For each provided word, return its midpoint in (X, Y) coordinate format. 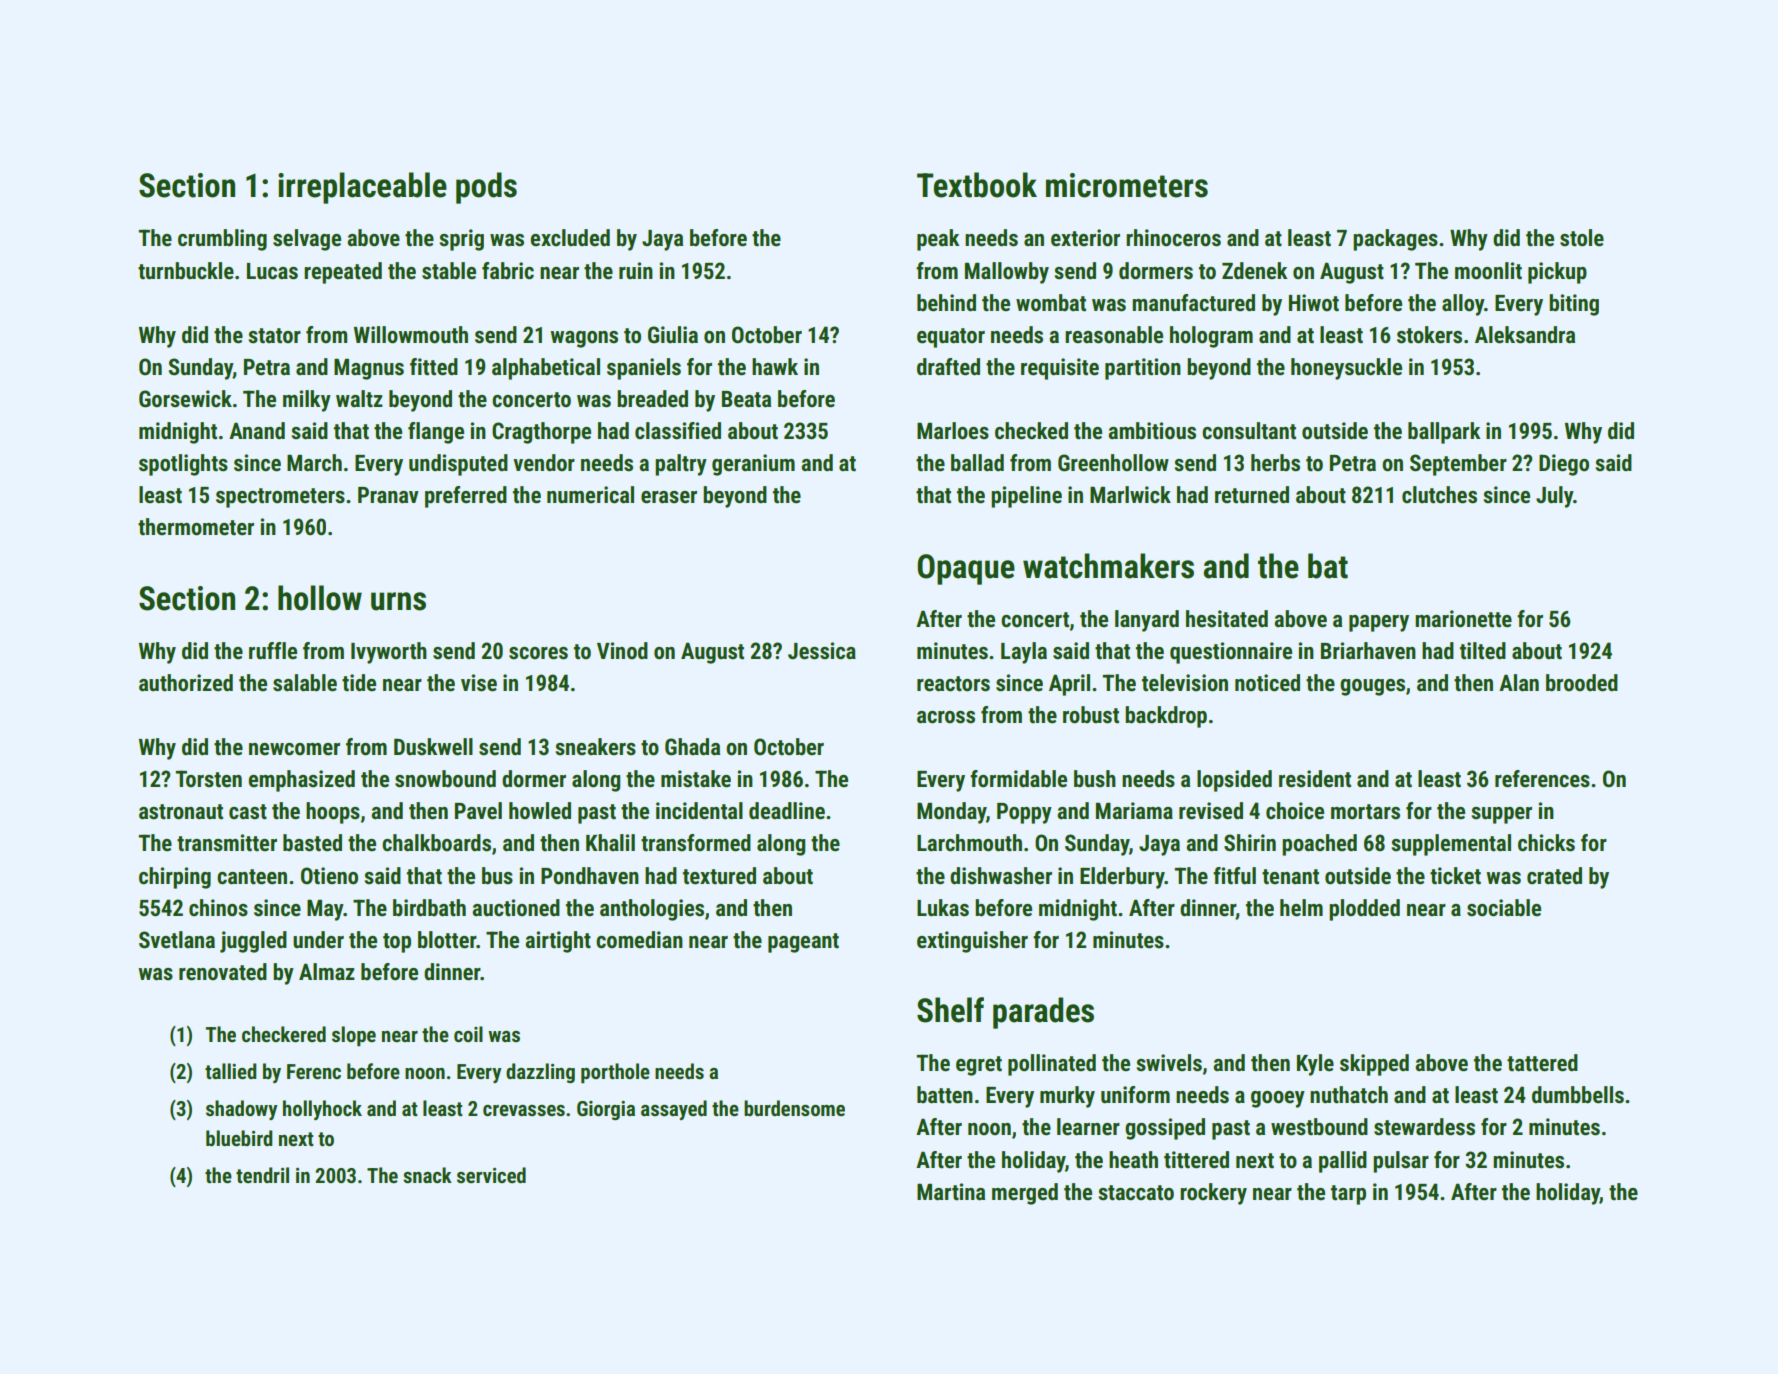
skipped (1374, 1065)
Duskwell (433, 747)
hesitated (1227, 619)
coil (468, 1034)
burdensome (794, 1108)
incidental (699, 811)
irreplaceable (362, 188)
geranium (753, 465)
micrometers (1127, 185)
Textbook (977, 185)
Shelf (950, 1010)
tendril (262, 1175)
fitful (1234, 876)
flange (436, 433)
